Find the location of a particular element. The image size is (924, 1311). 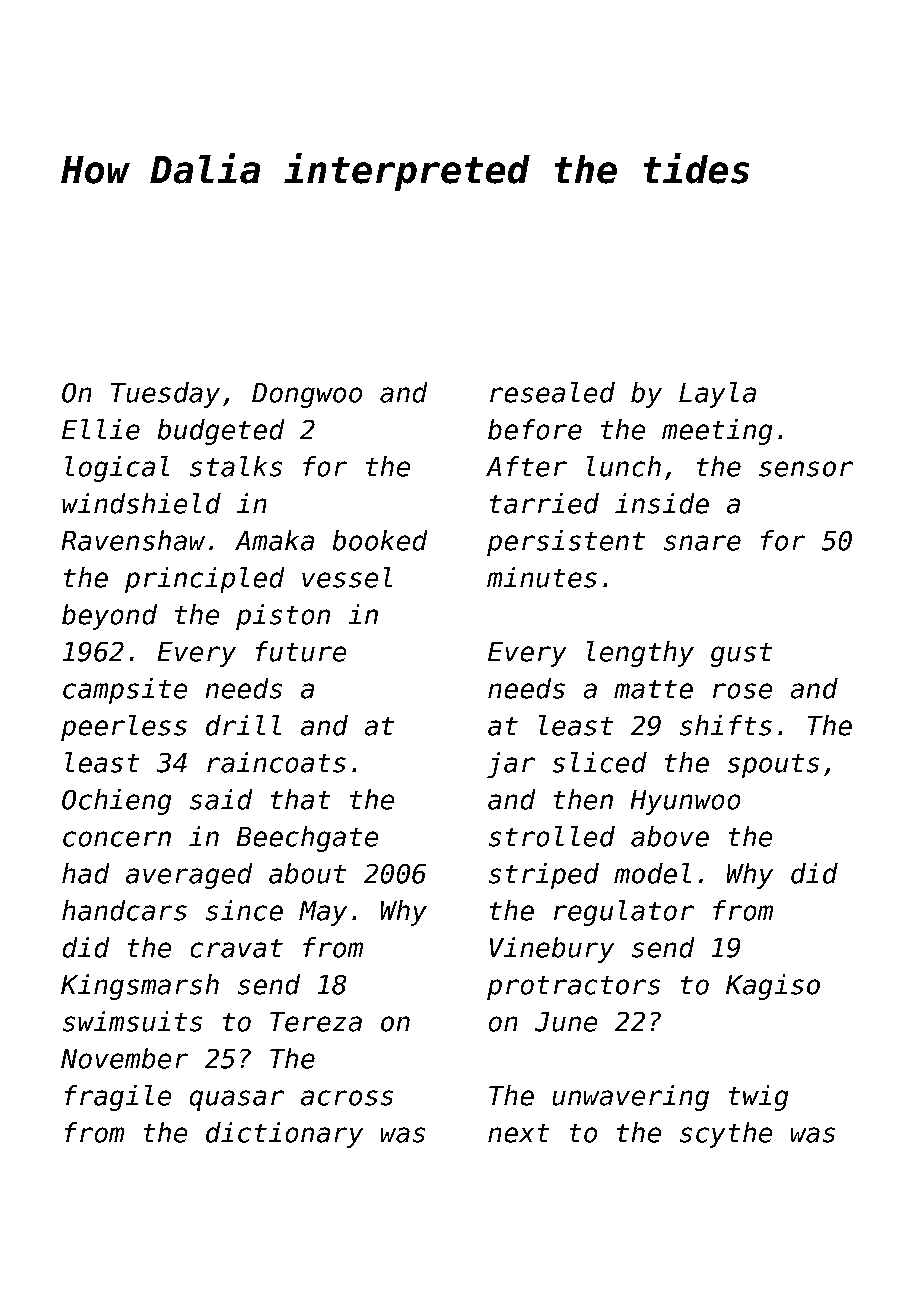

protractors is located at coordinates (573, 988).
